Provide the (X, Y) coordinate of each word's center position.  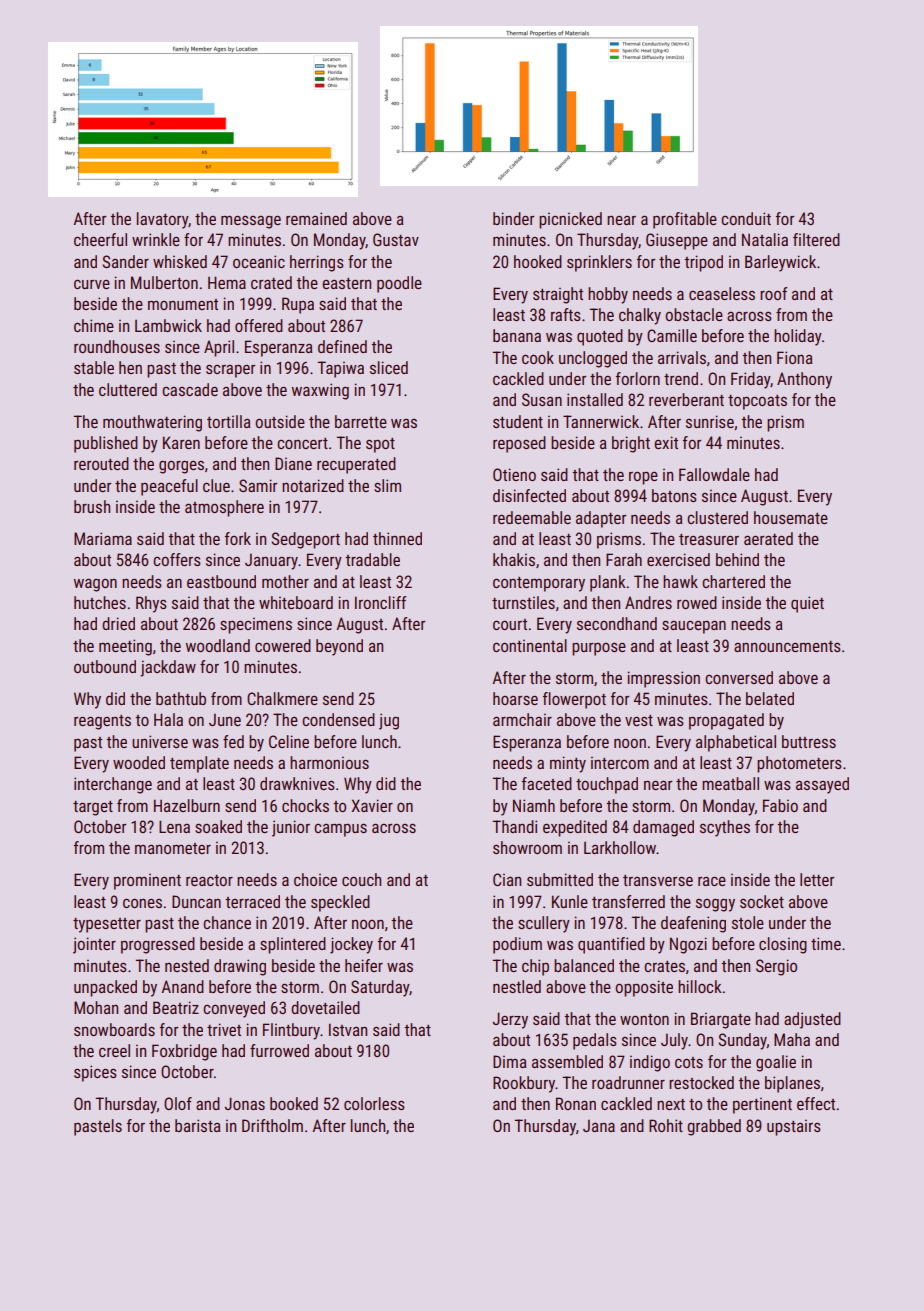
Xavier (372, 805)
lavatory (163, 220)
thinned (397, 538)
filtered (816, 239)
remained (316, 218)
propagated (726, 721)
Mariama (103, 538)
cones (142, 903)
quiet (807, 604)
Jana (599, 1126)
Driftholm (272, 1125)
